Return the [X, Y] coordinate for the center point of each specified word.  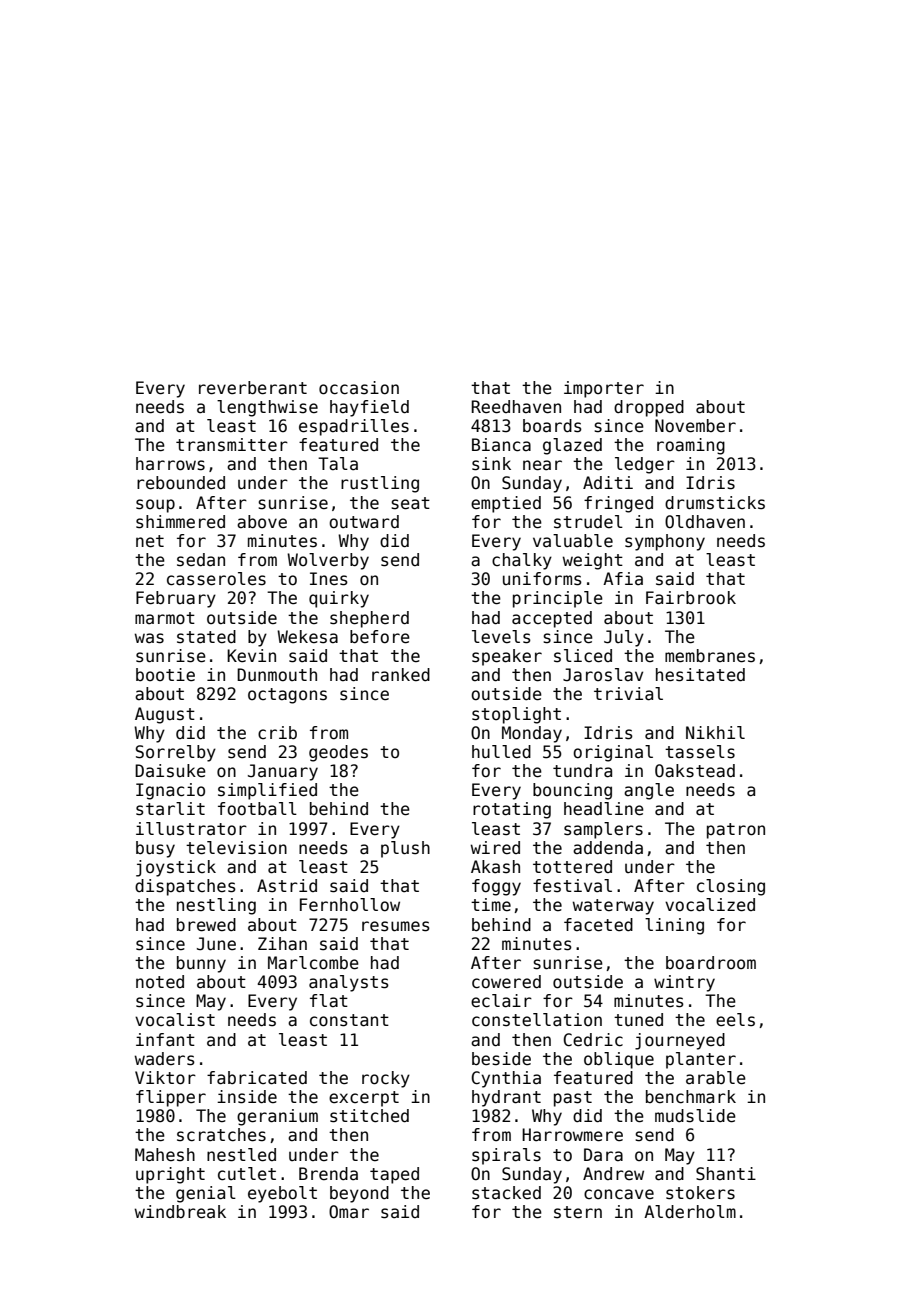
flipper [171, 1098]
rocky [386, 1079]
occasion [359, 388]
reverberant [253, 388]
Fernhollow [350, 905]
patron [736, 831]
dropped [649, 408]
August [165, 715]
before [380, 637]
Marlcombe [313, 963]
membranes [710, 656]
